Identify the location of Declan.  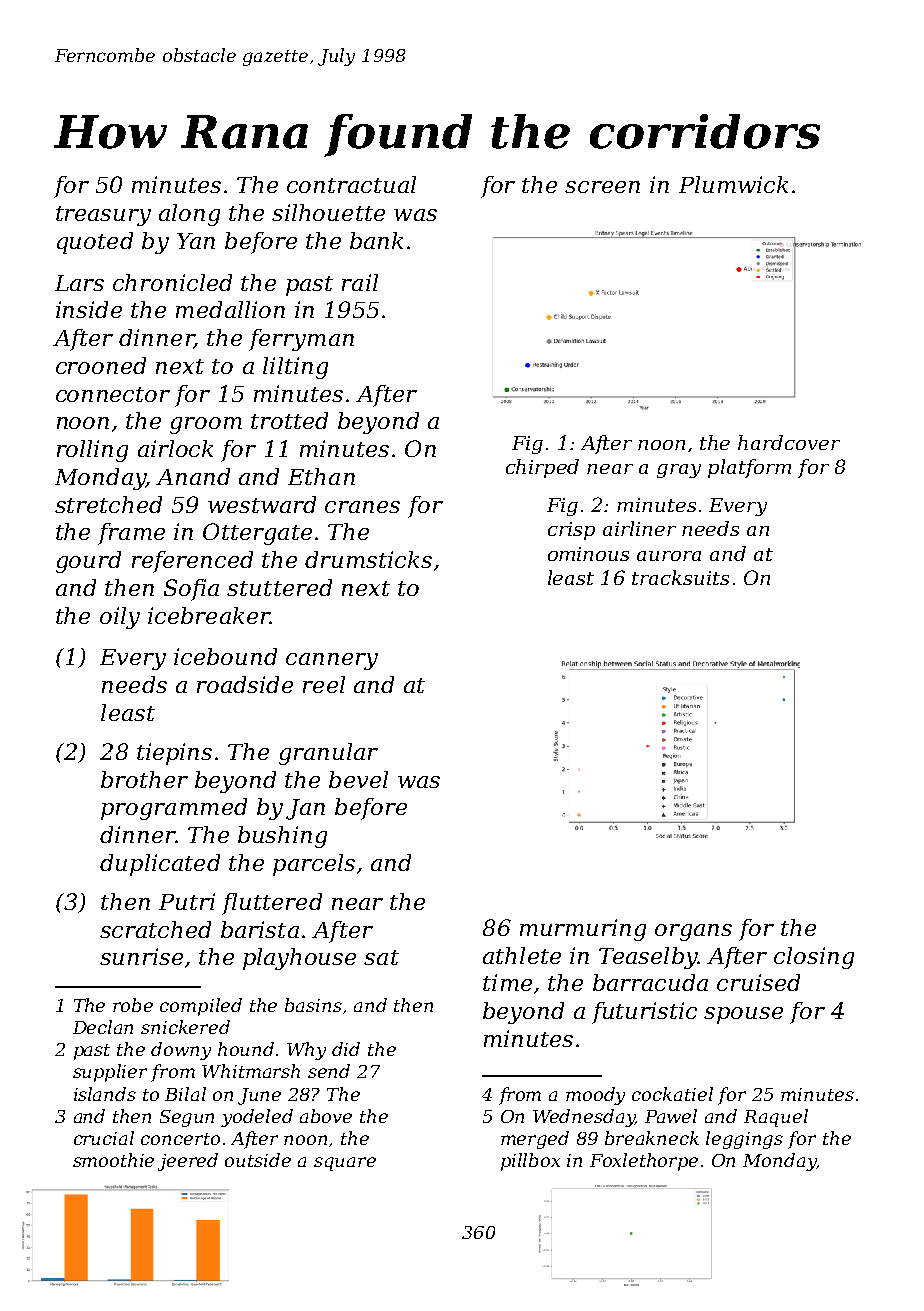
(103, 1027).
